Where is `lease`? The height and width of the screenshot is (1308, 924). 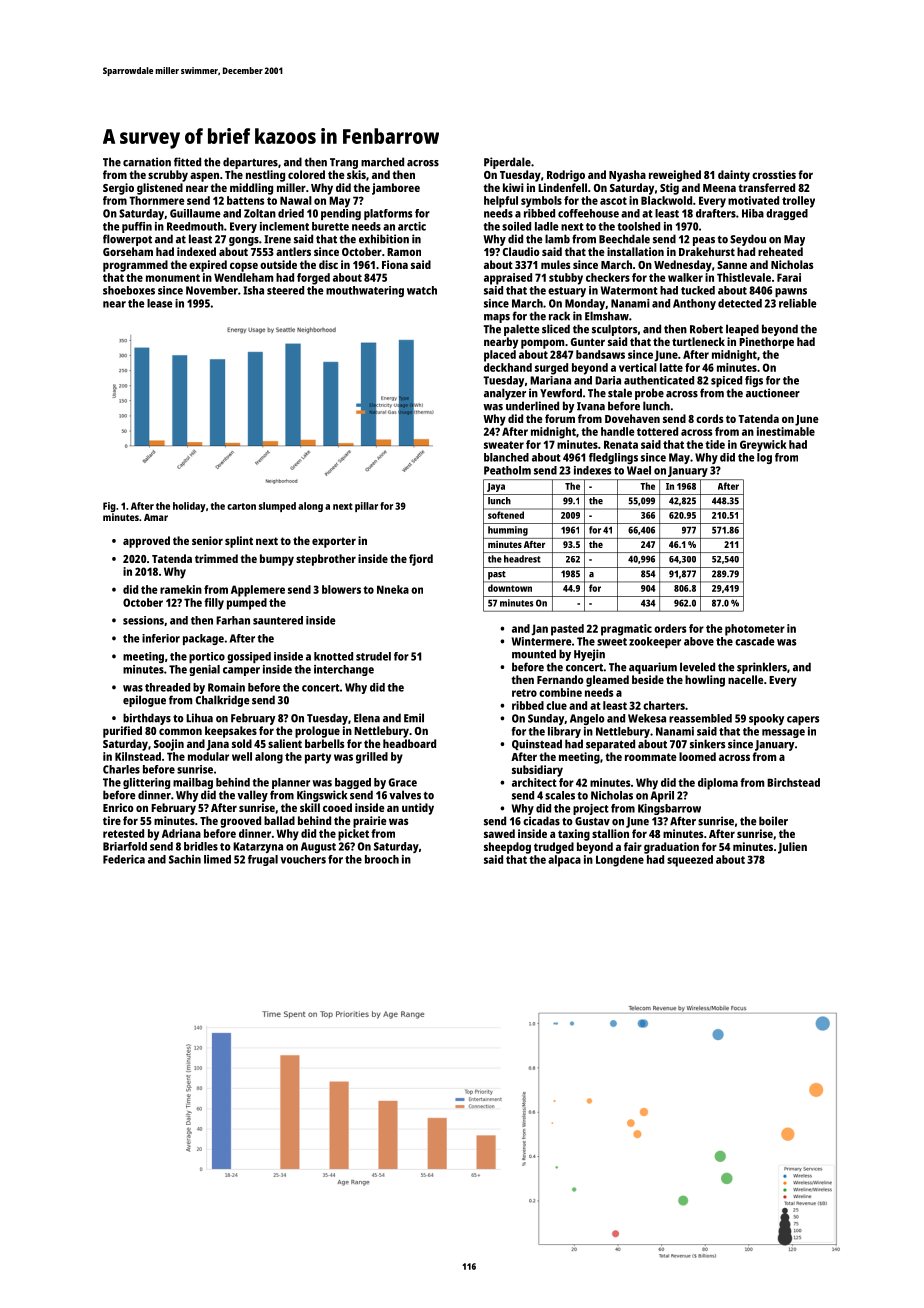
lease is located at coordinates (160, 303).
